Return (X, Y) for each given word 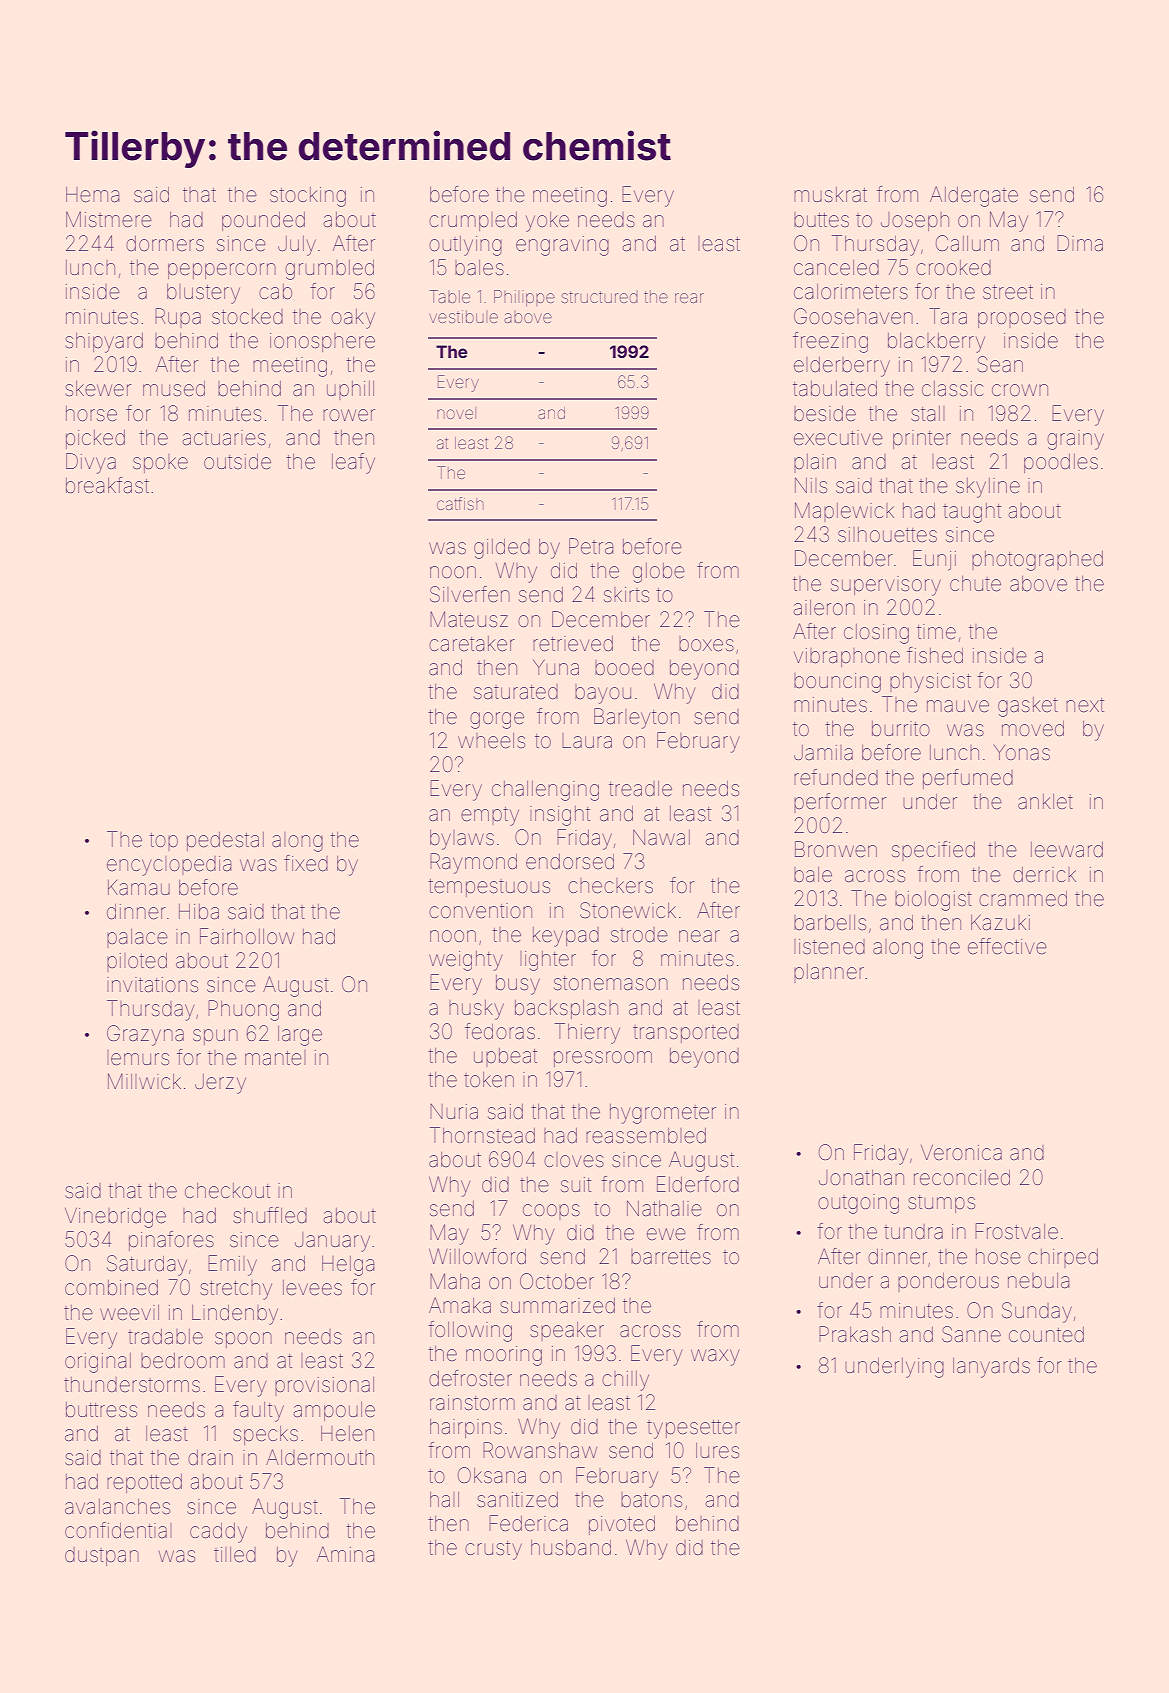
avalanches (117, 1507)
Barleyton (637, 718)
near (699, 936)
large (300, 1036)
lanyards (991, 1368)
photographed (1037, 561)
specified (933, 851)
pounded (263, 221)
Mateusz (469, 619)
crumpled (473, 221)
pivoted (622, 1525)
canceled (836, 268)
